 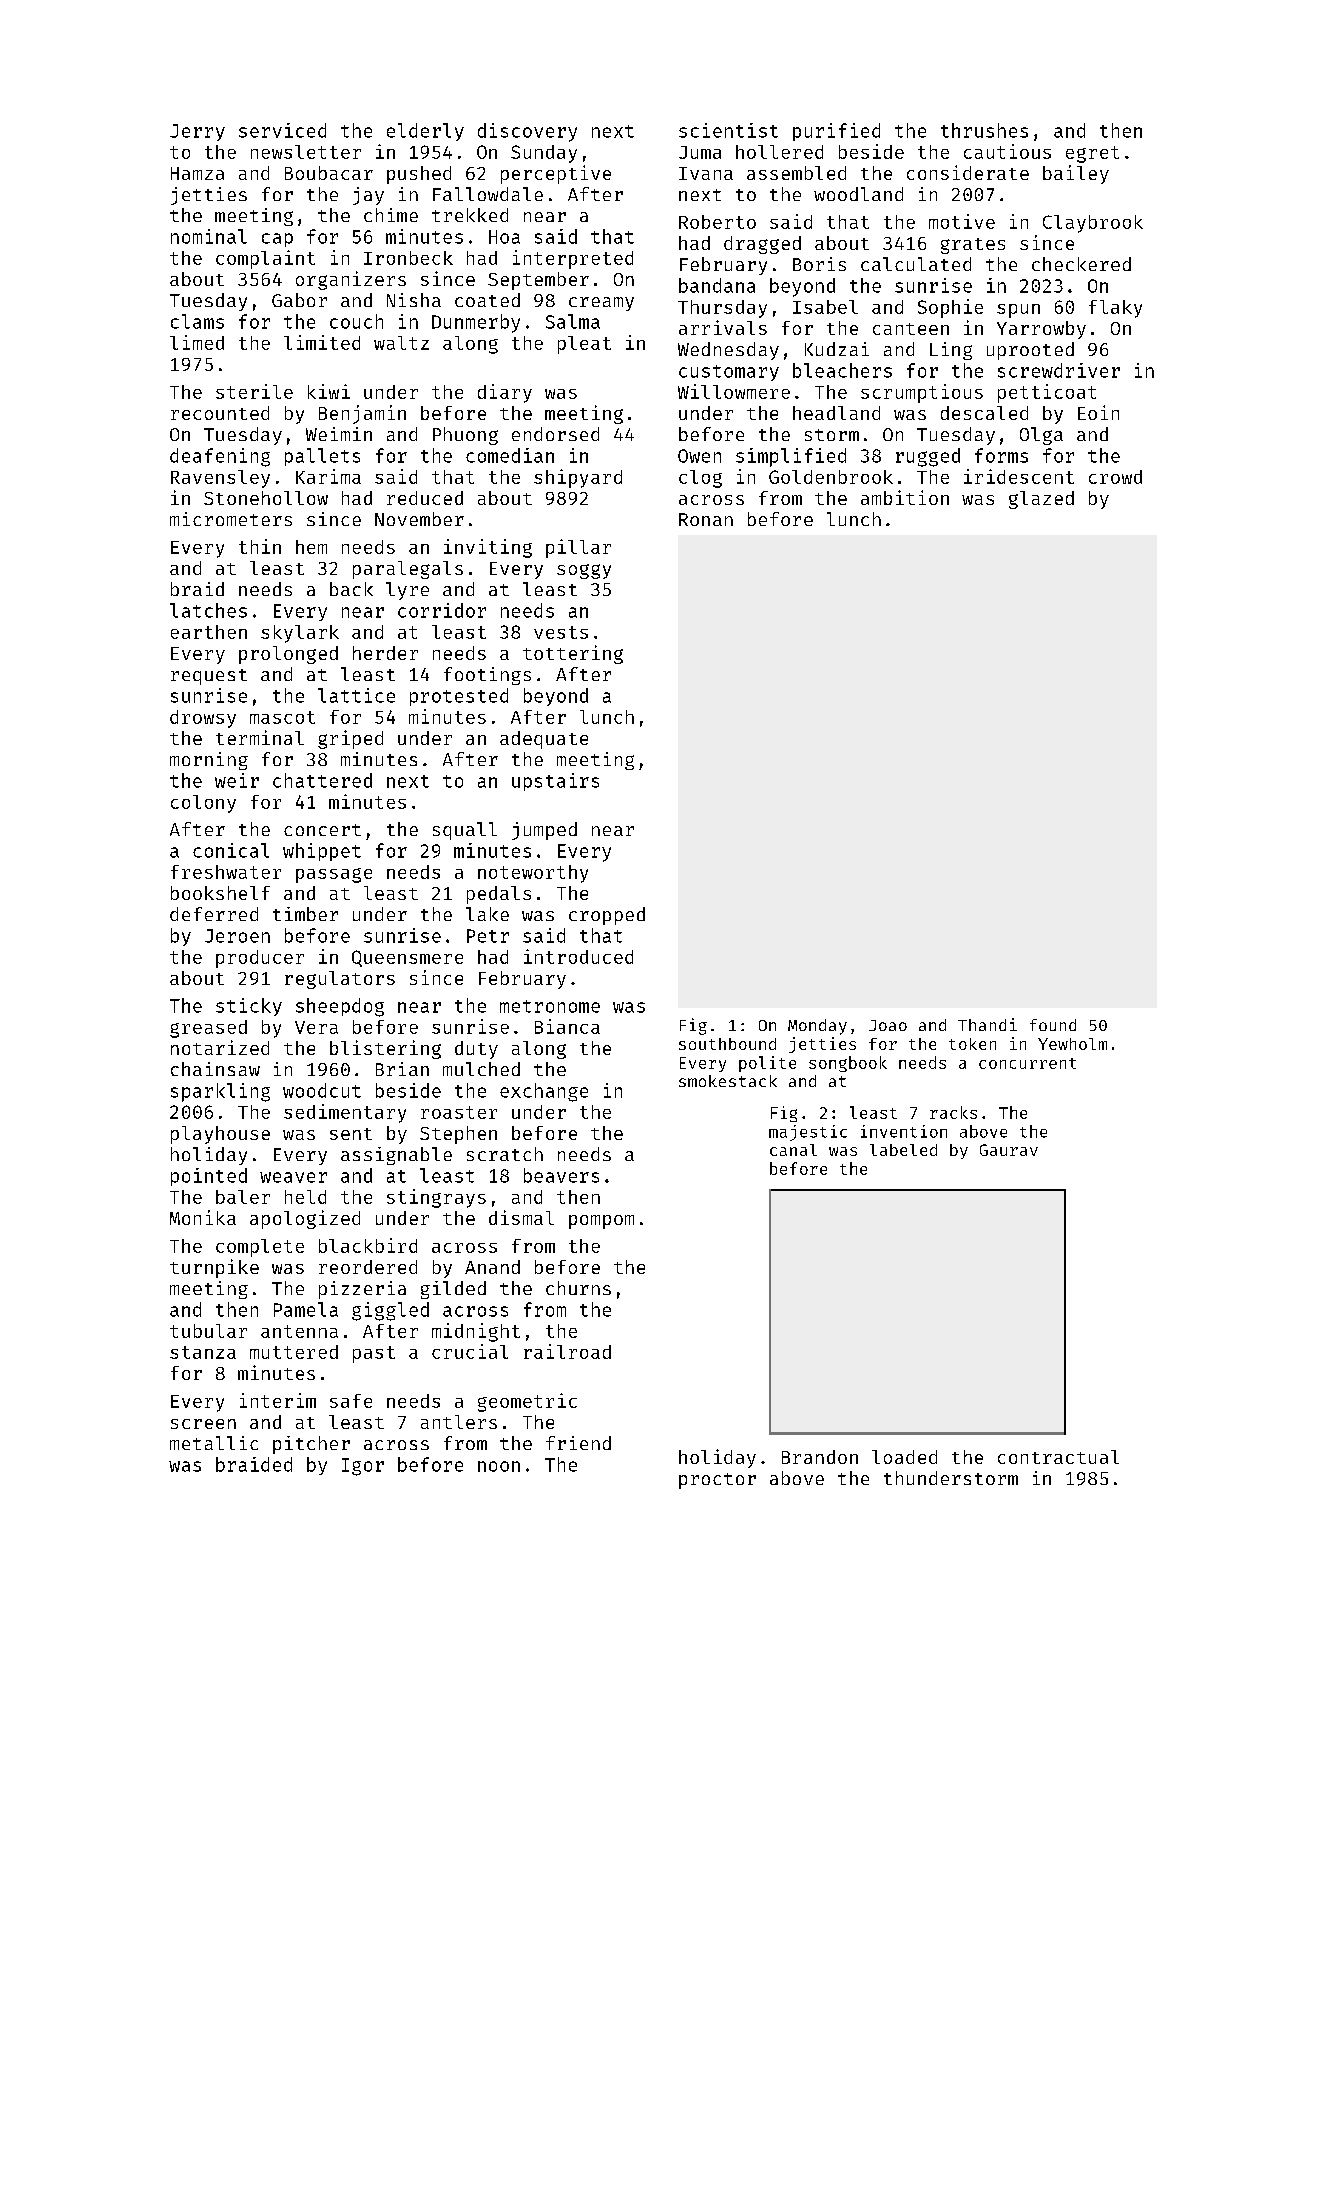 I want to click on Jerry, so click(x=197, y=132).
